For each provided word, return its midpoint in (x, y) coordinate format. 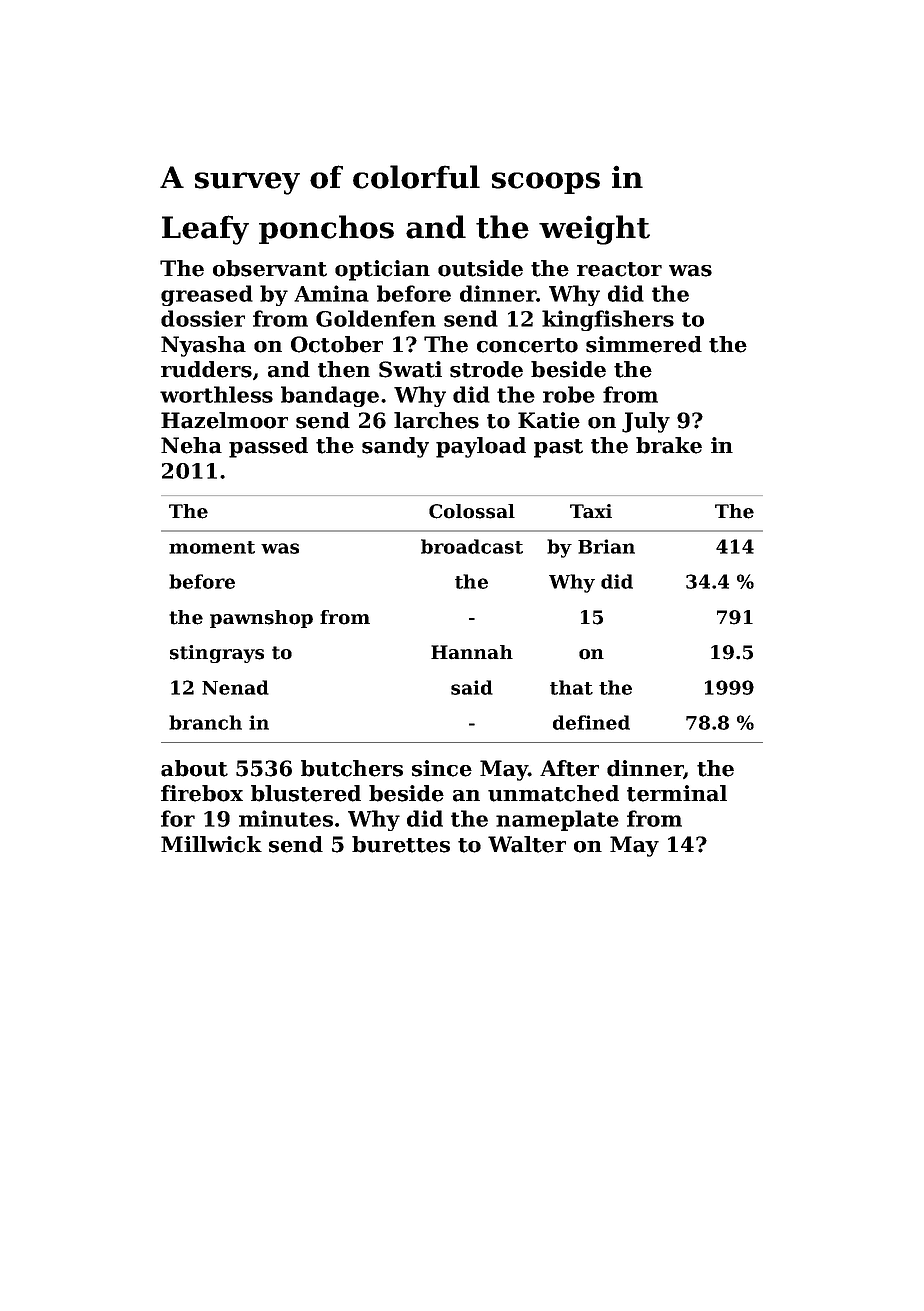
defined (591, 722)
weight (594, 230)
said (472, 687)
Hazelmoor (224, 420)
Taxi (591, 511)
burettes (401, 844)
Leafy (205, 230)
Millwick (211, 844)
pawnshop (261, 619)
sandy (395, 447)
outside (480, 268)
